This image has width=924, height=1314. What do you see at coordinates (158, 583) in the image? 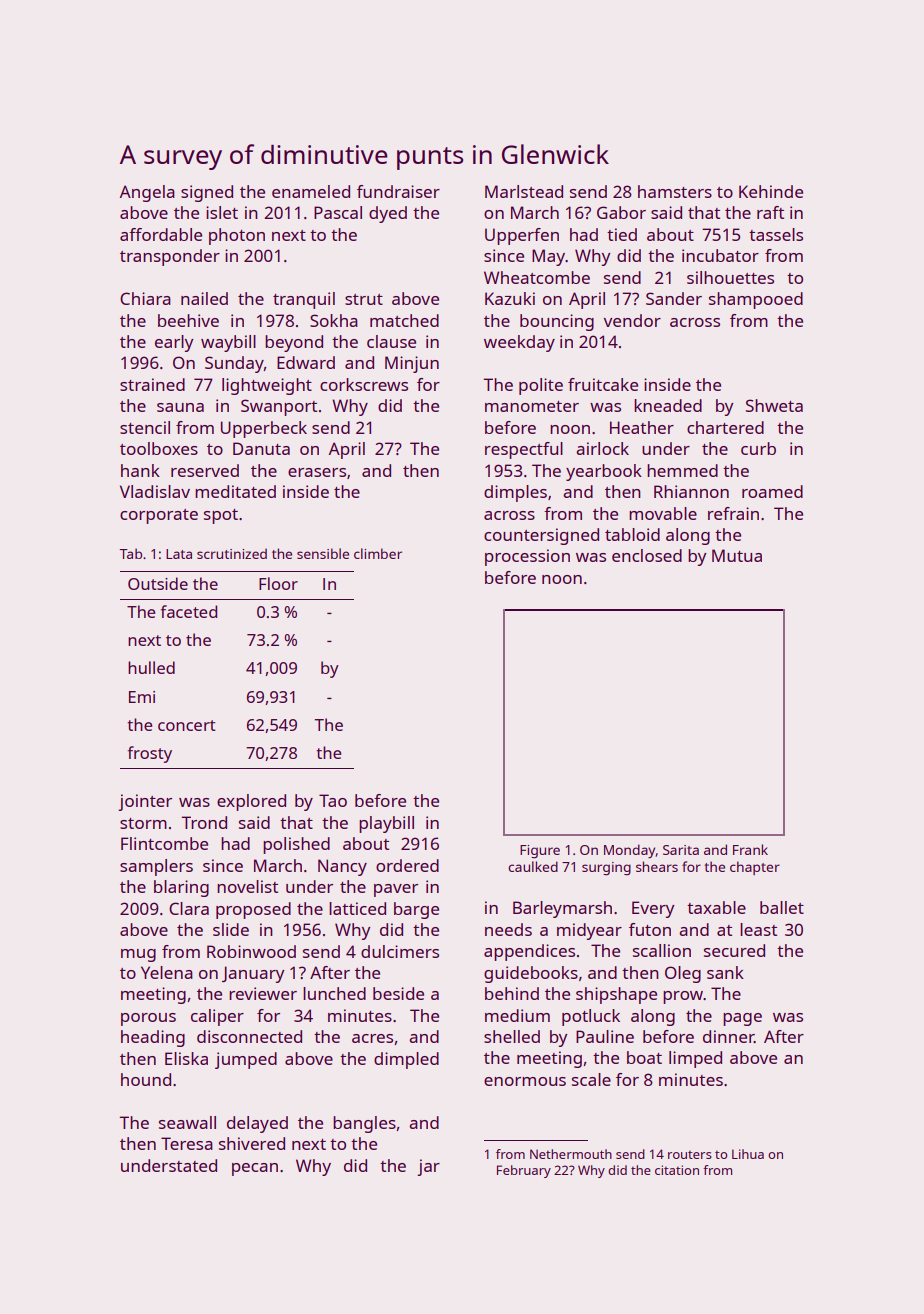
I see `Outside` at bounding box center [158, 583].
